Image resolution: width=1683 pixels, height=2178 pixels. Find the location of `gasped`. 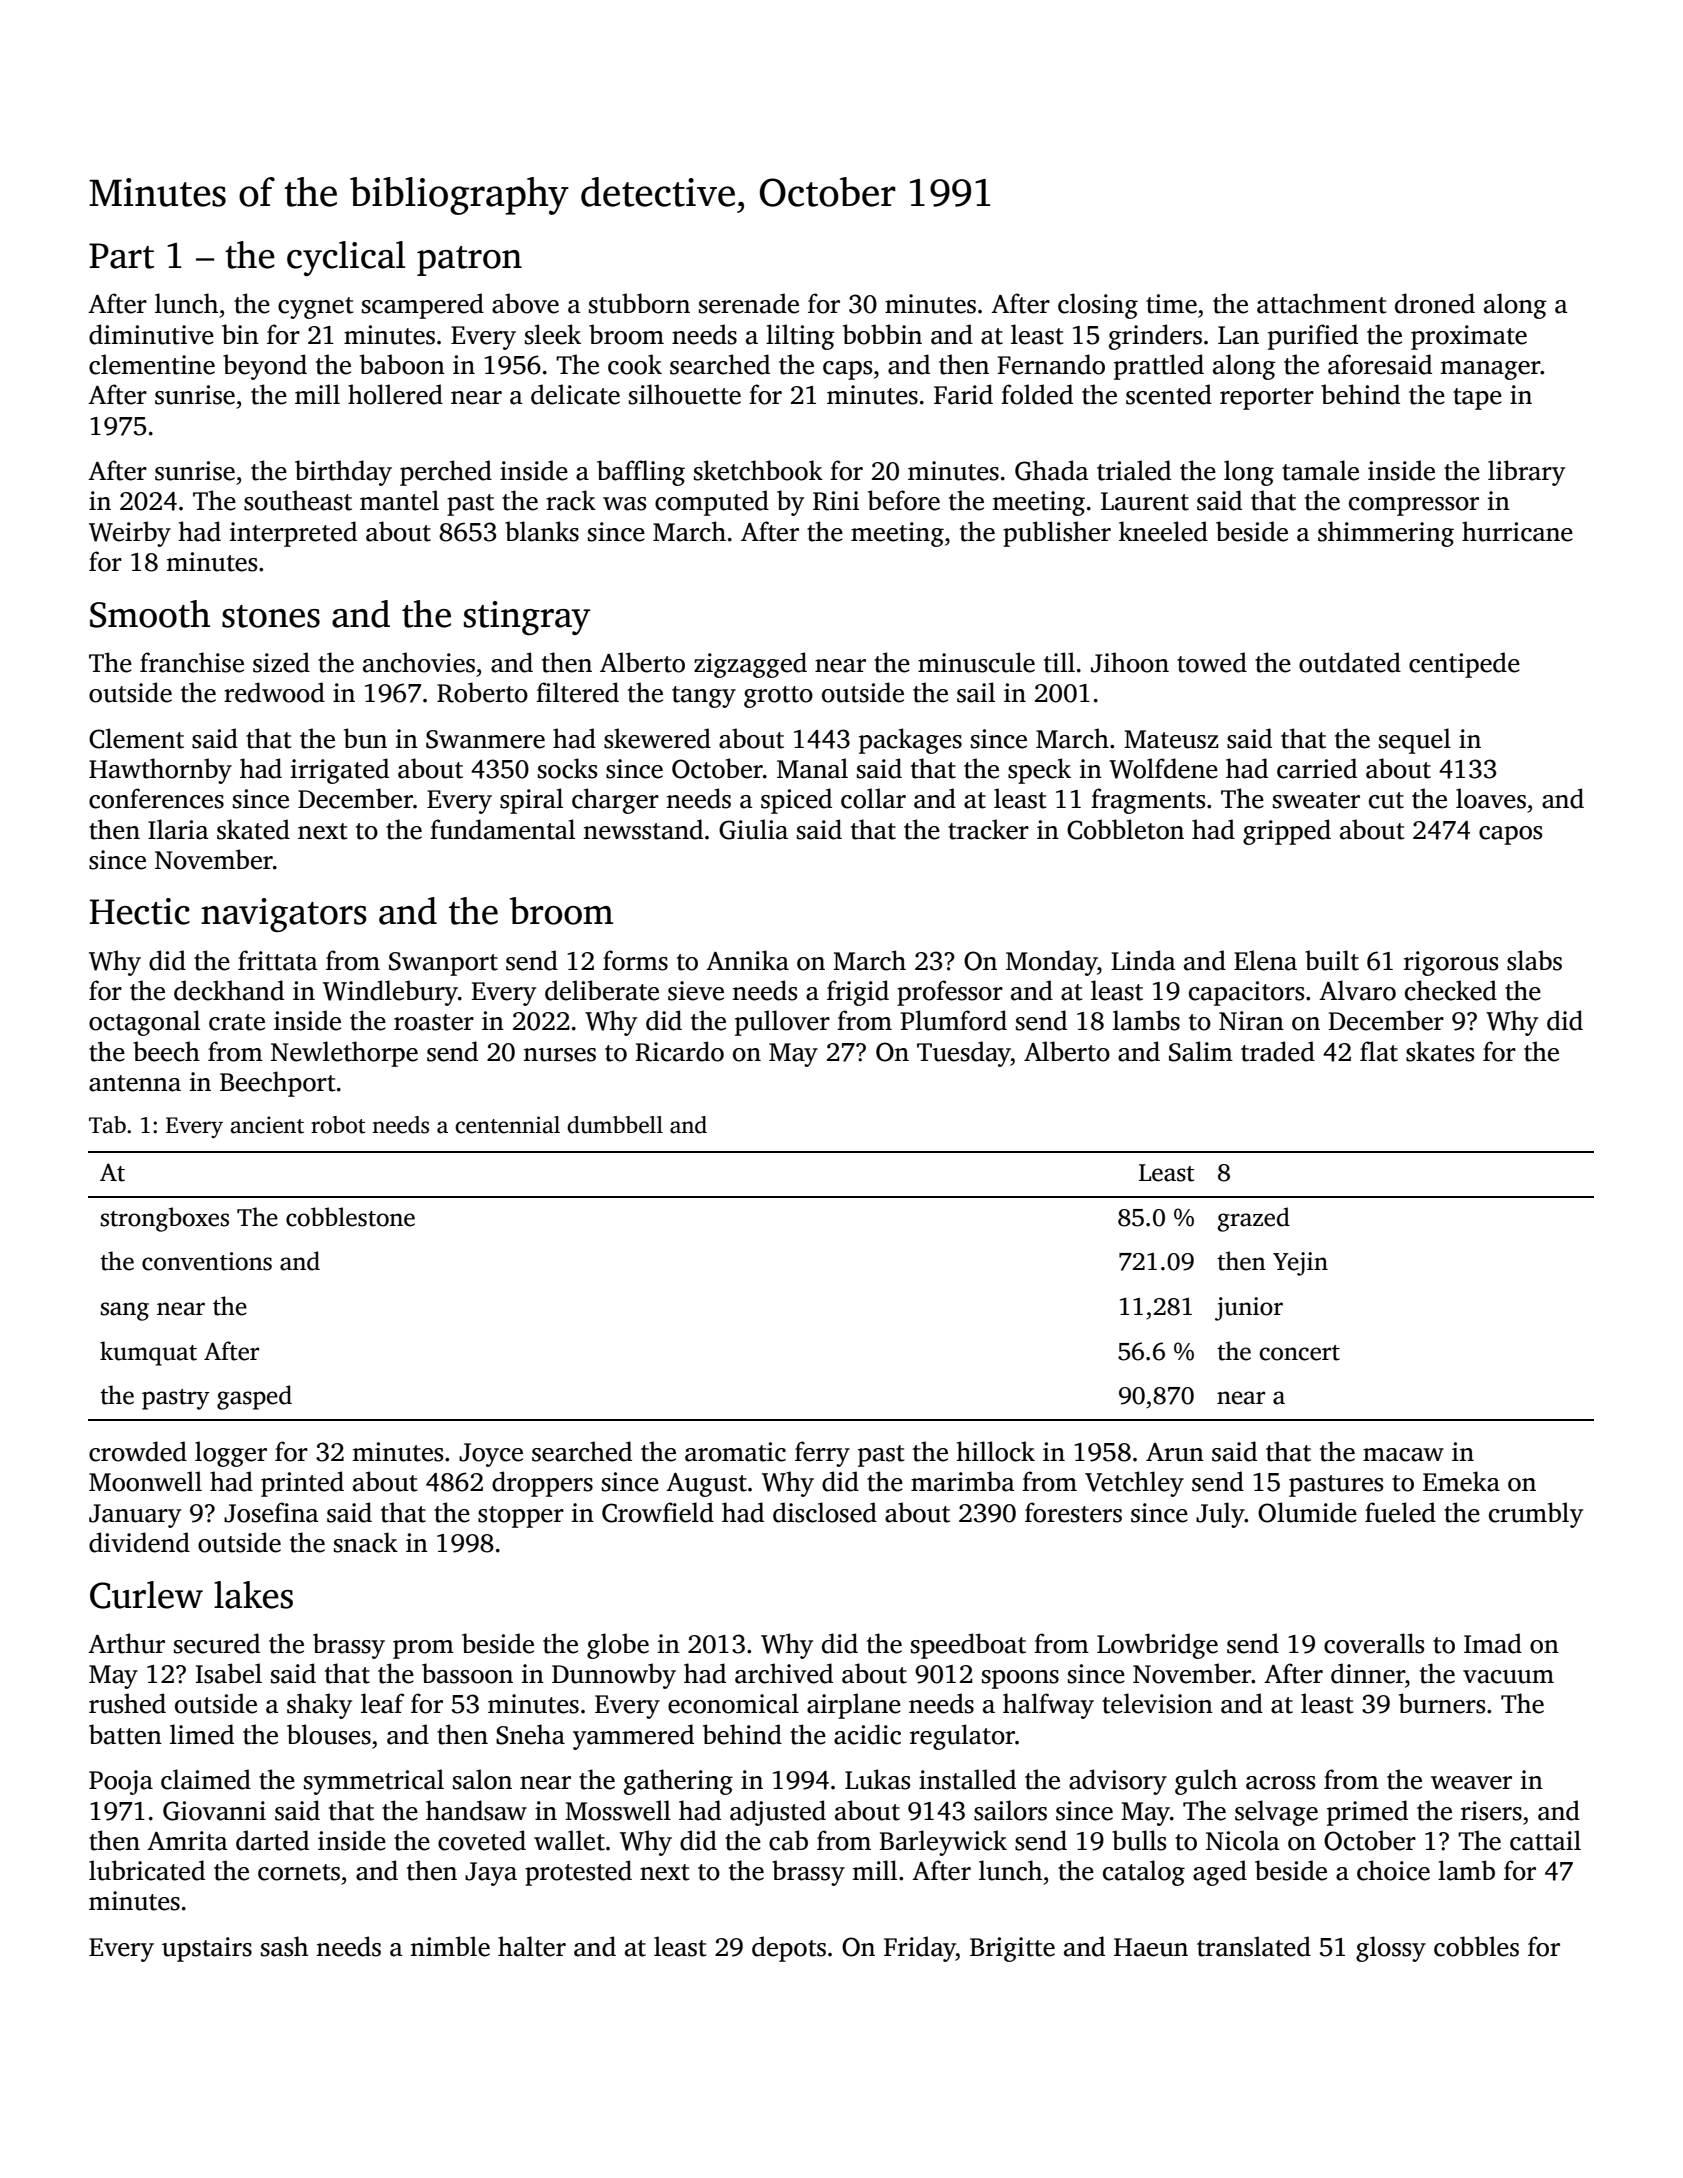

gasped is located at coordinates (254, 1397).
